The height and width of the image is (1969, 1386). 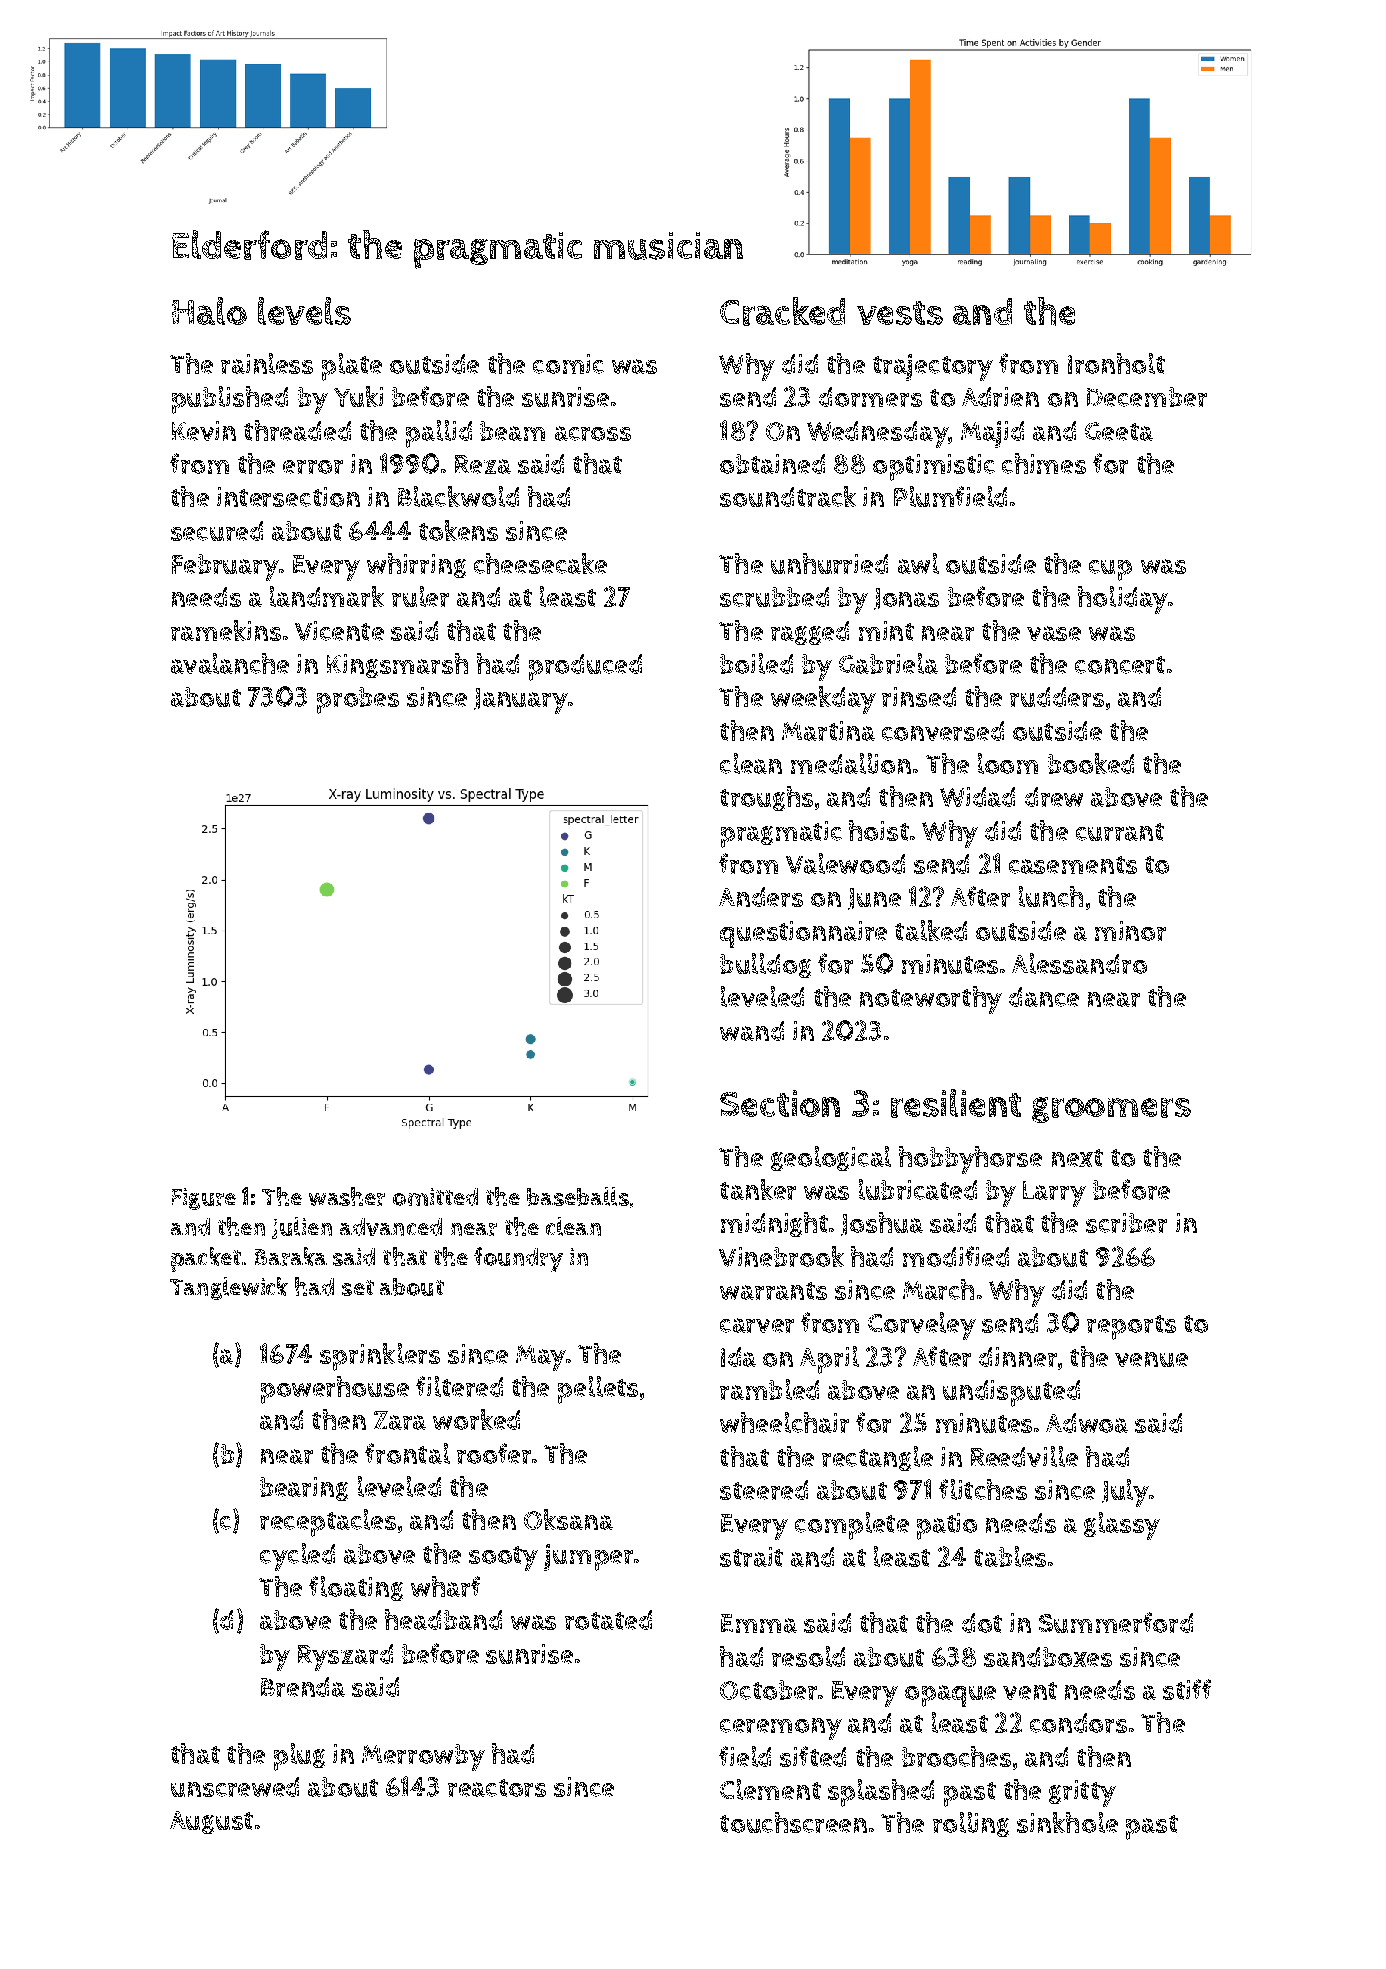 What do you see at coordinates (977, 797) in the image?
I see `Widad` at bounding box center [977, 797].
